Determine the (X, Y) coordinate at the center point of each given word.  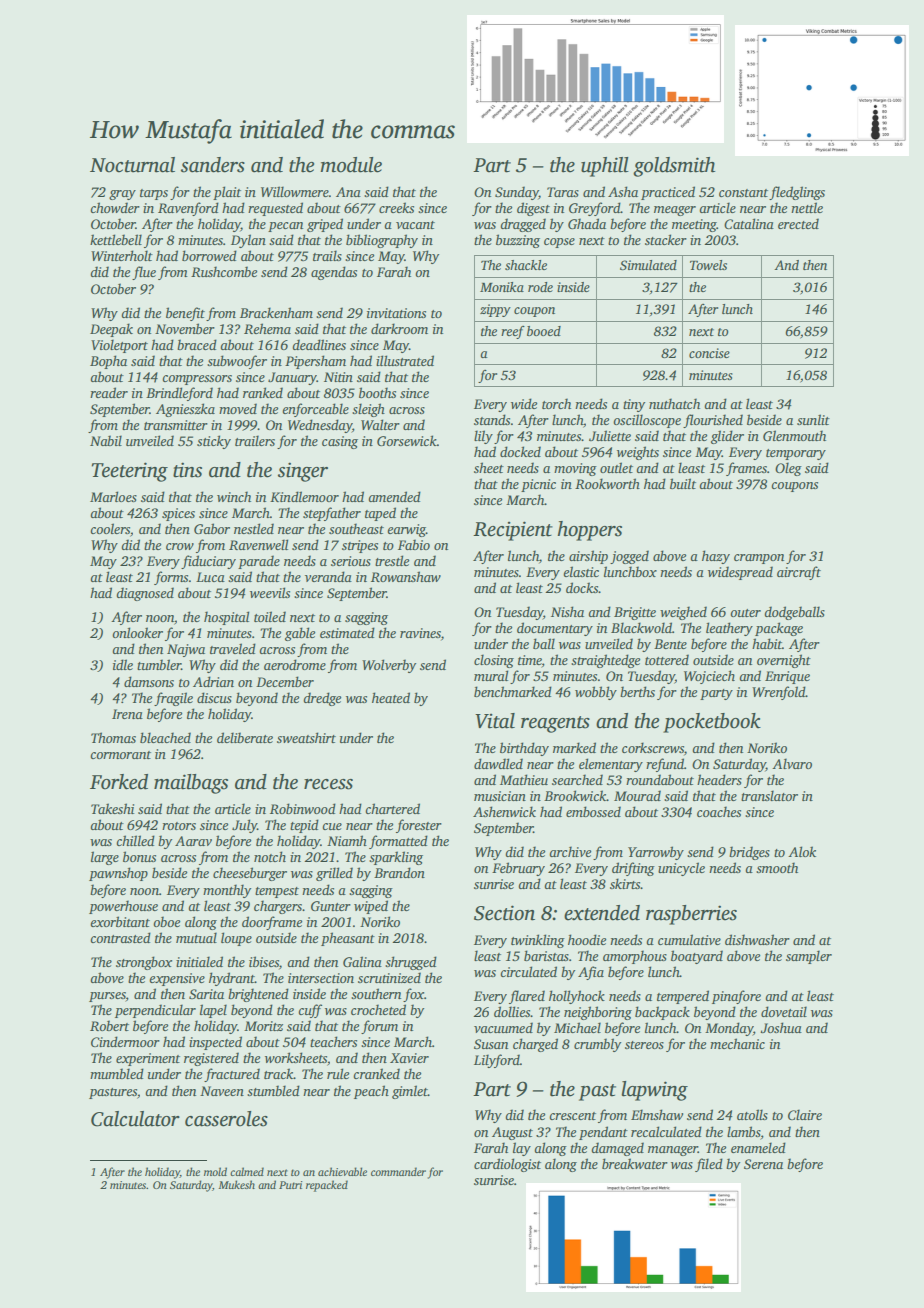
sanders (213, 165)
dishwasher (757, 939)
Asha (623, 191)
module (351, 165)
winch (234, 496)
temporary (796, 454)
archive (570, 851)
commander (398, 1171)
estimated (347, 632)
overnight (784, 661)
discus (214, 697)
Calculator (135, 1119)
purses (107, 997)
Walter (380, 424)
